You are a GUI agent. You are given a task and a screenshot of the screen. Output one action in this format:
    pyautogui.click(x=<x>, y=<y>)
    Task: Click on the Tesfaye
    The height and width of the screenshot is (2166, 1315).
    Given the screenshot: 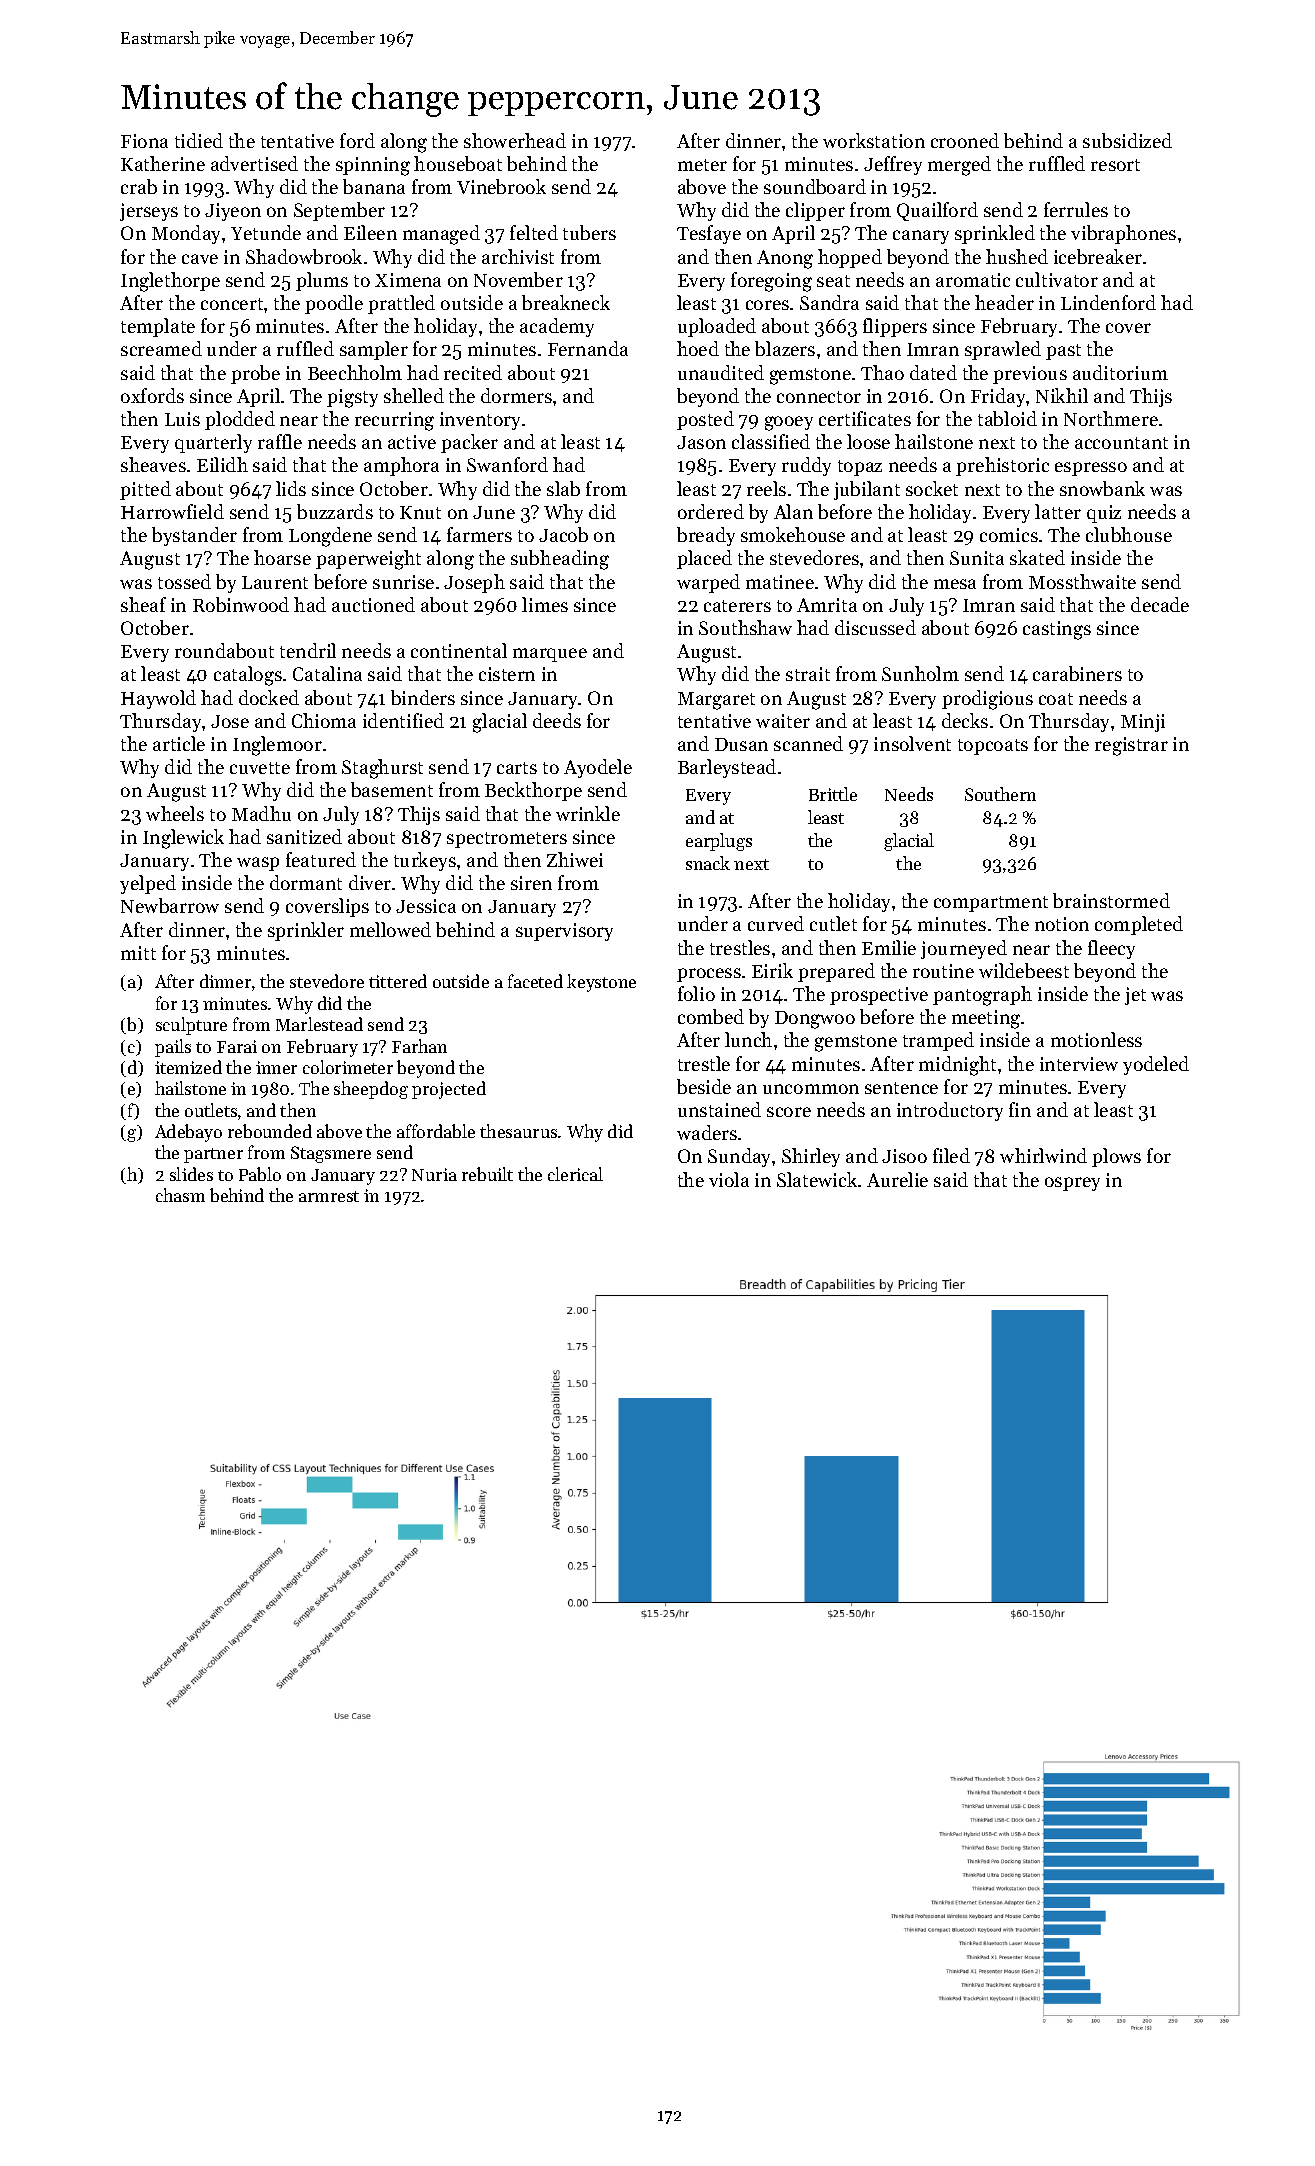 What is the action you would take?
    pyautogui.click(x=709, y=234)
